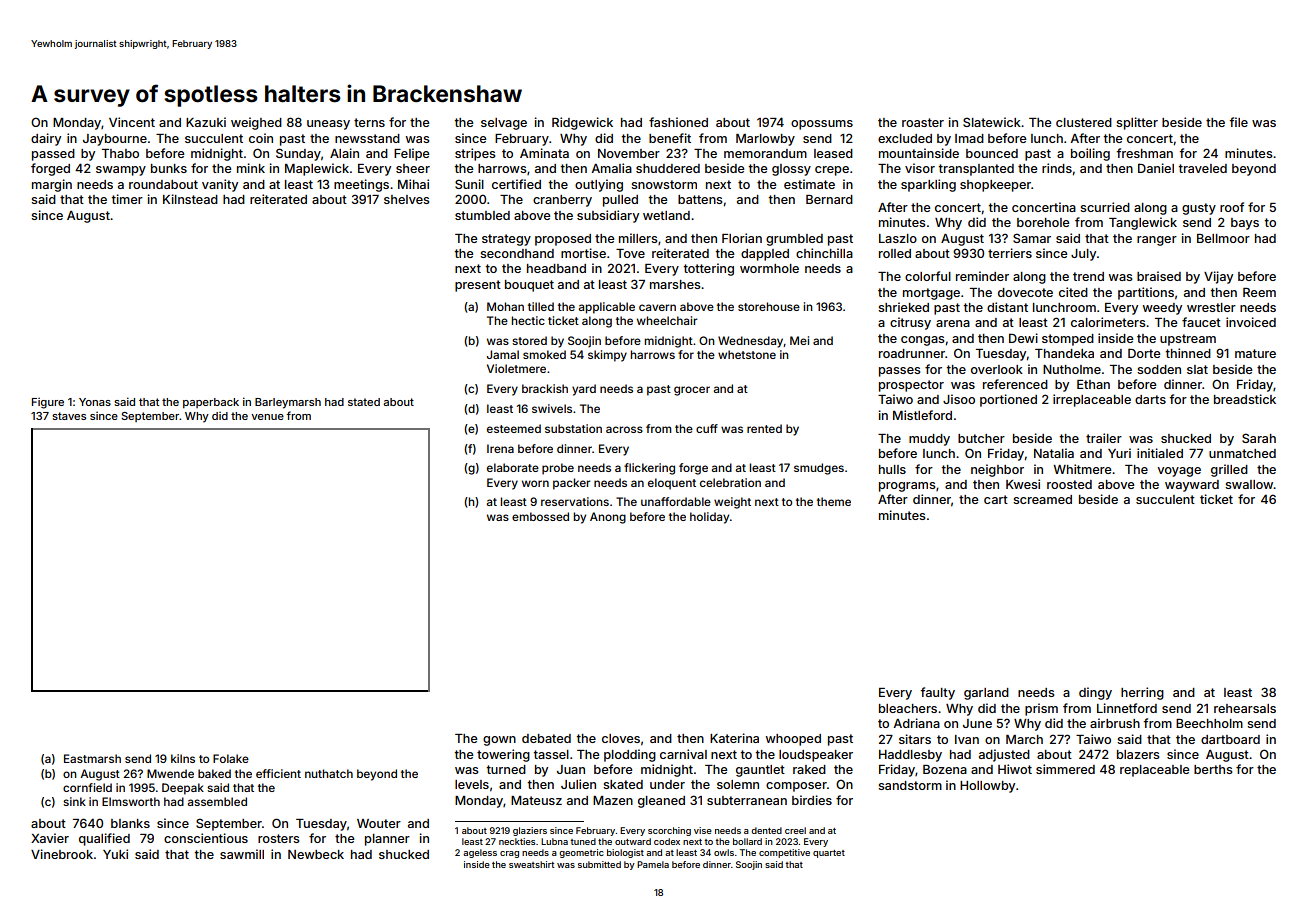 The height and width of the image is (924, 1308). What do you see at coordinates (1084, 122) in the image?
I see `clustered` at bounding box center [1084, 122].
